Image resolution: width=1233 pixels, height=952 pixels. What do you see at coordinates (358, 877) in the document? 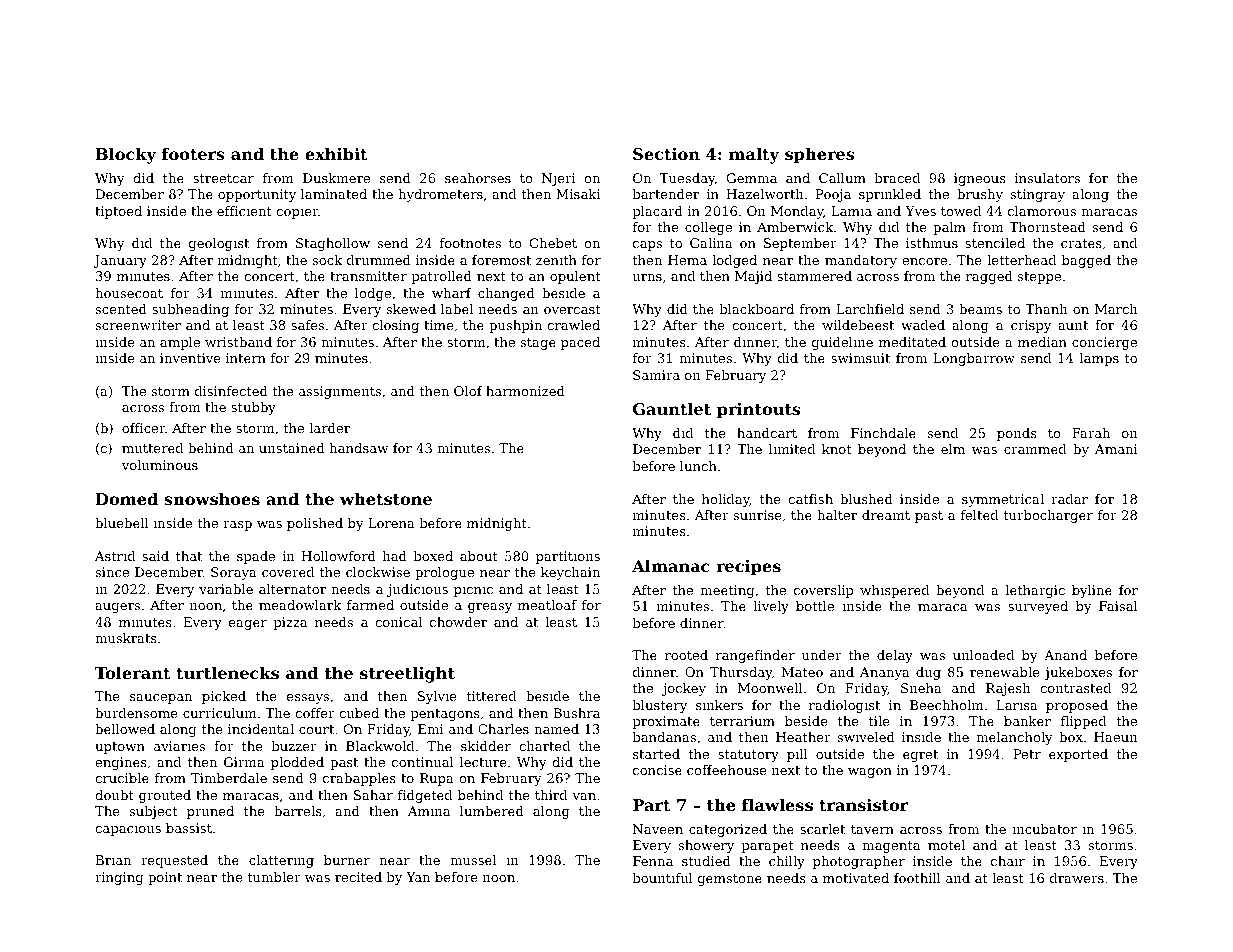
I see `recited` at bounding box center [358, 877].
